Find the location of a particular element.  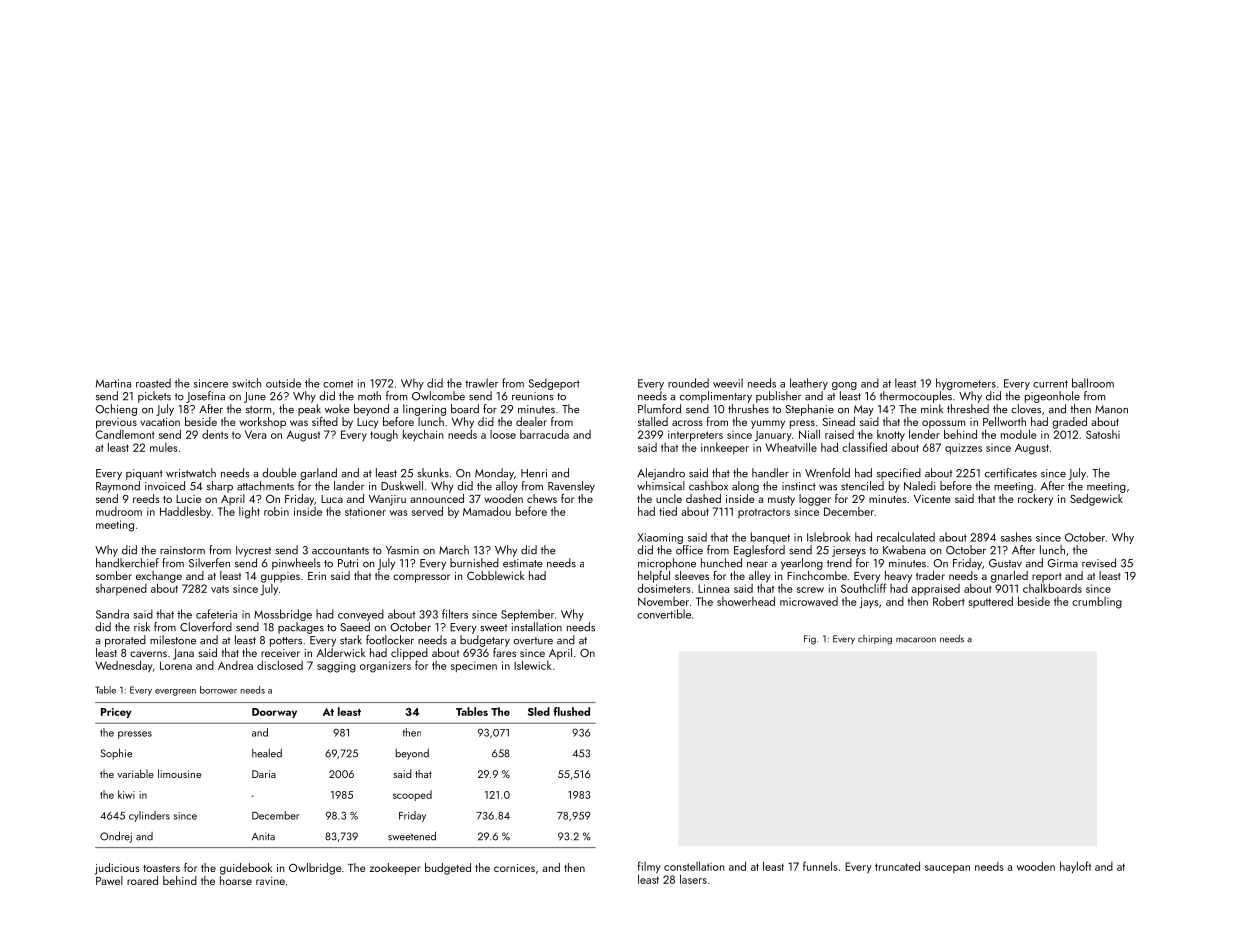

crumbling is located at coordinates (1097, 602).
